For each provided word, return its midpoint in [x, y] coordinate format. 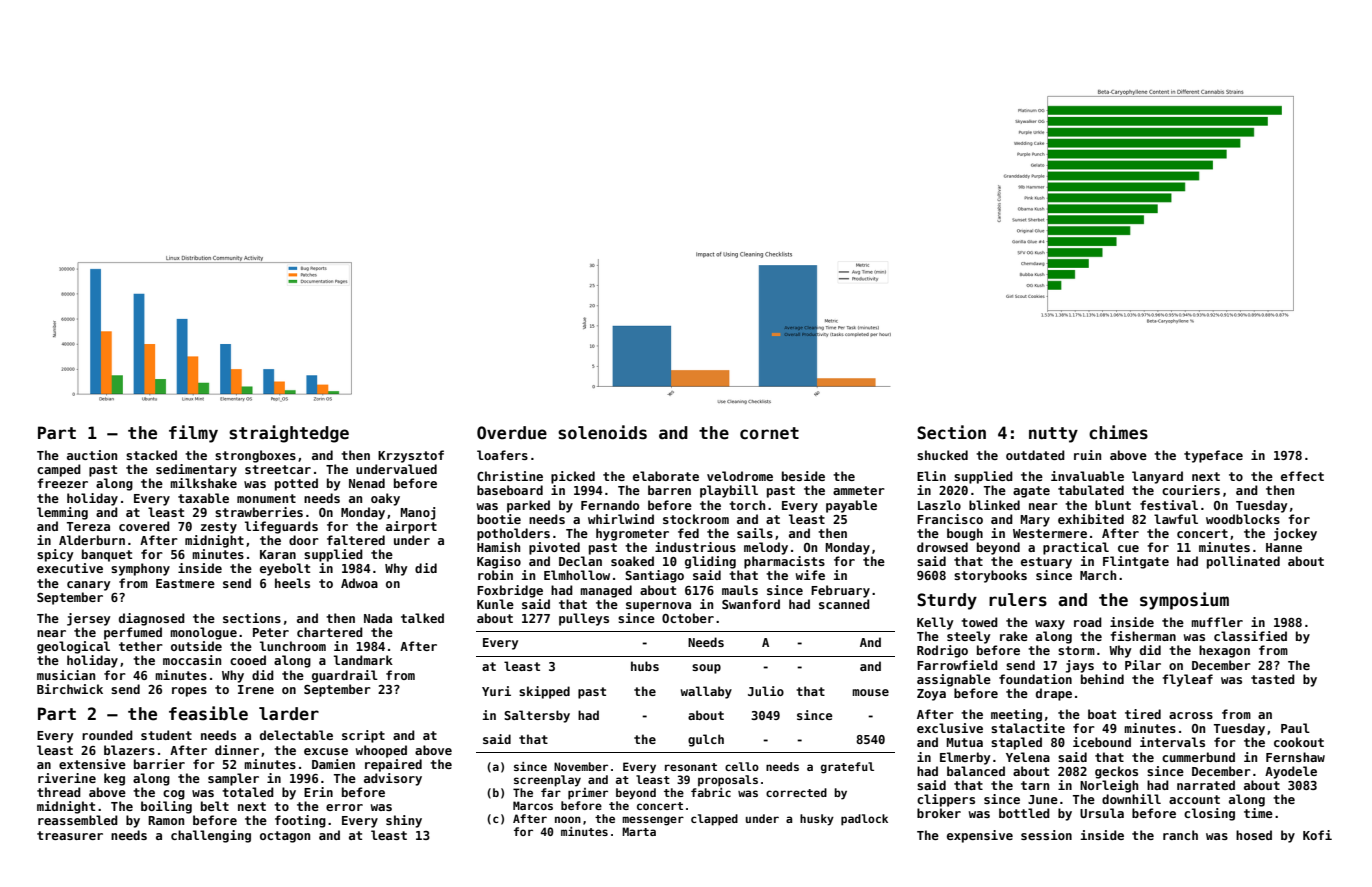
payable [851, 506]
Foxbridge [510, 591]
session [1046, 835]
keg [114, 779]
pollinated [1243, 562]
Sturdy [947, 601]
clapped [714, 820]
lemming [62, 513]
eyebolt [285, 569]
